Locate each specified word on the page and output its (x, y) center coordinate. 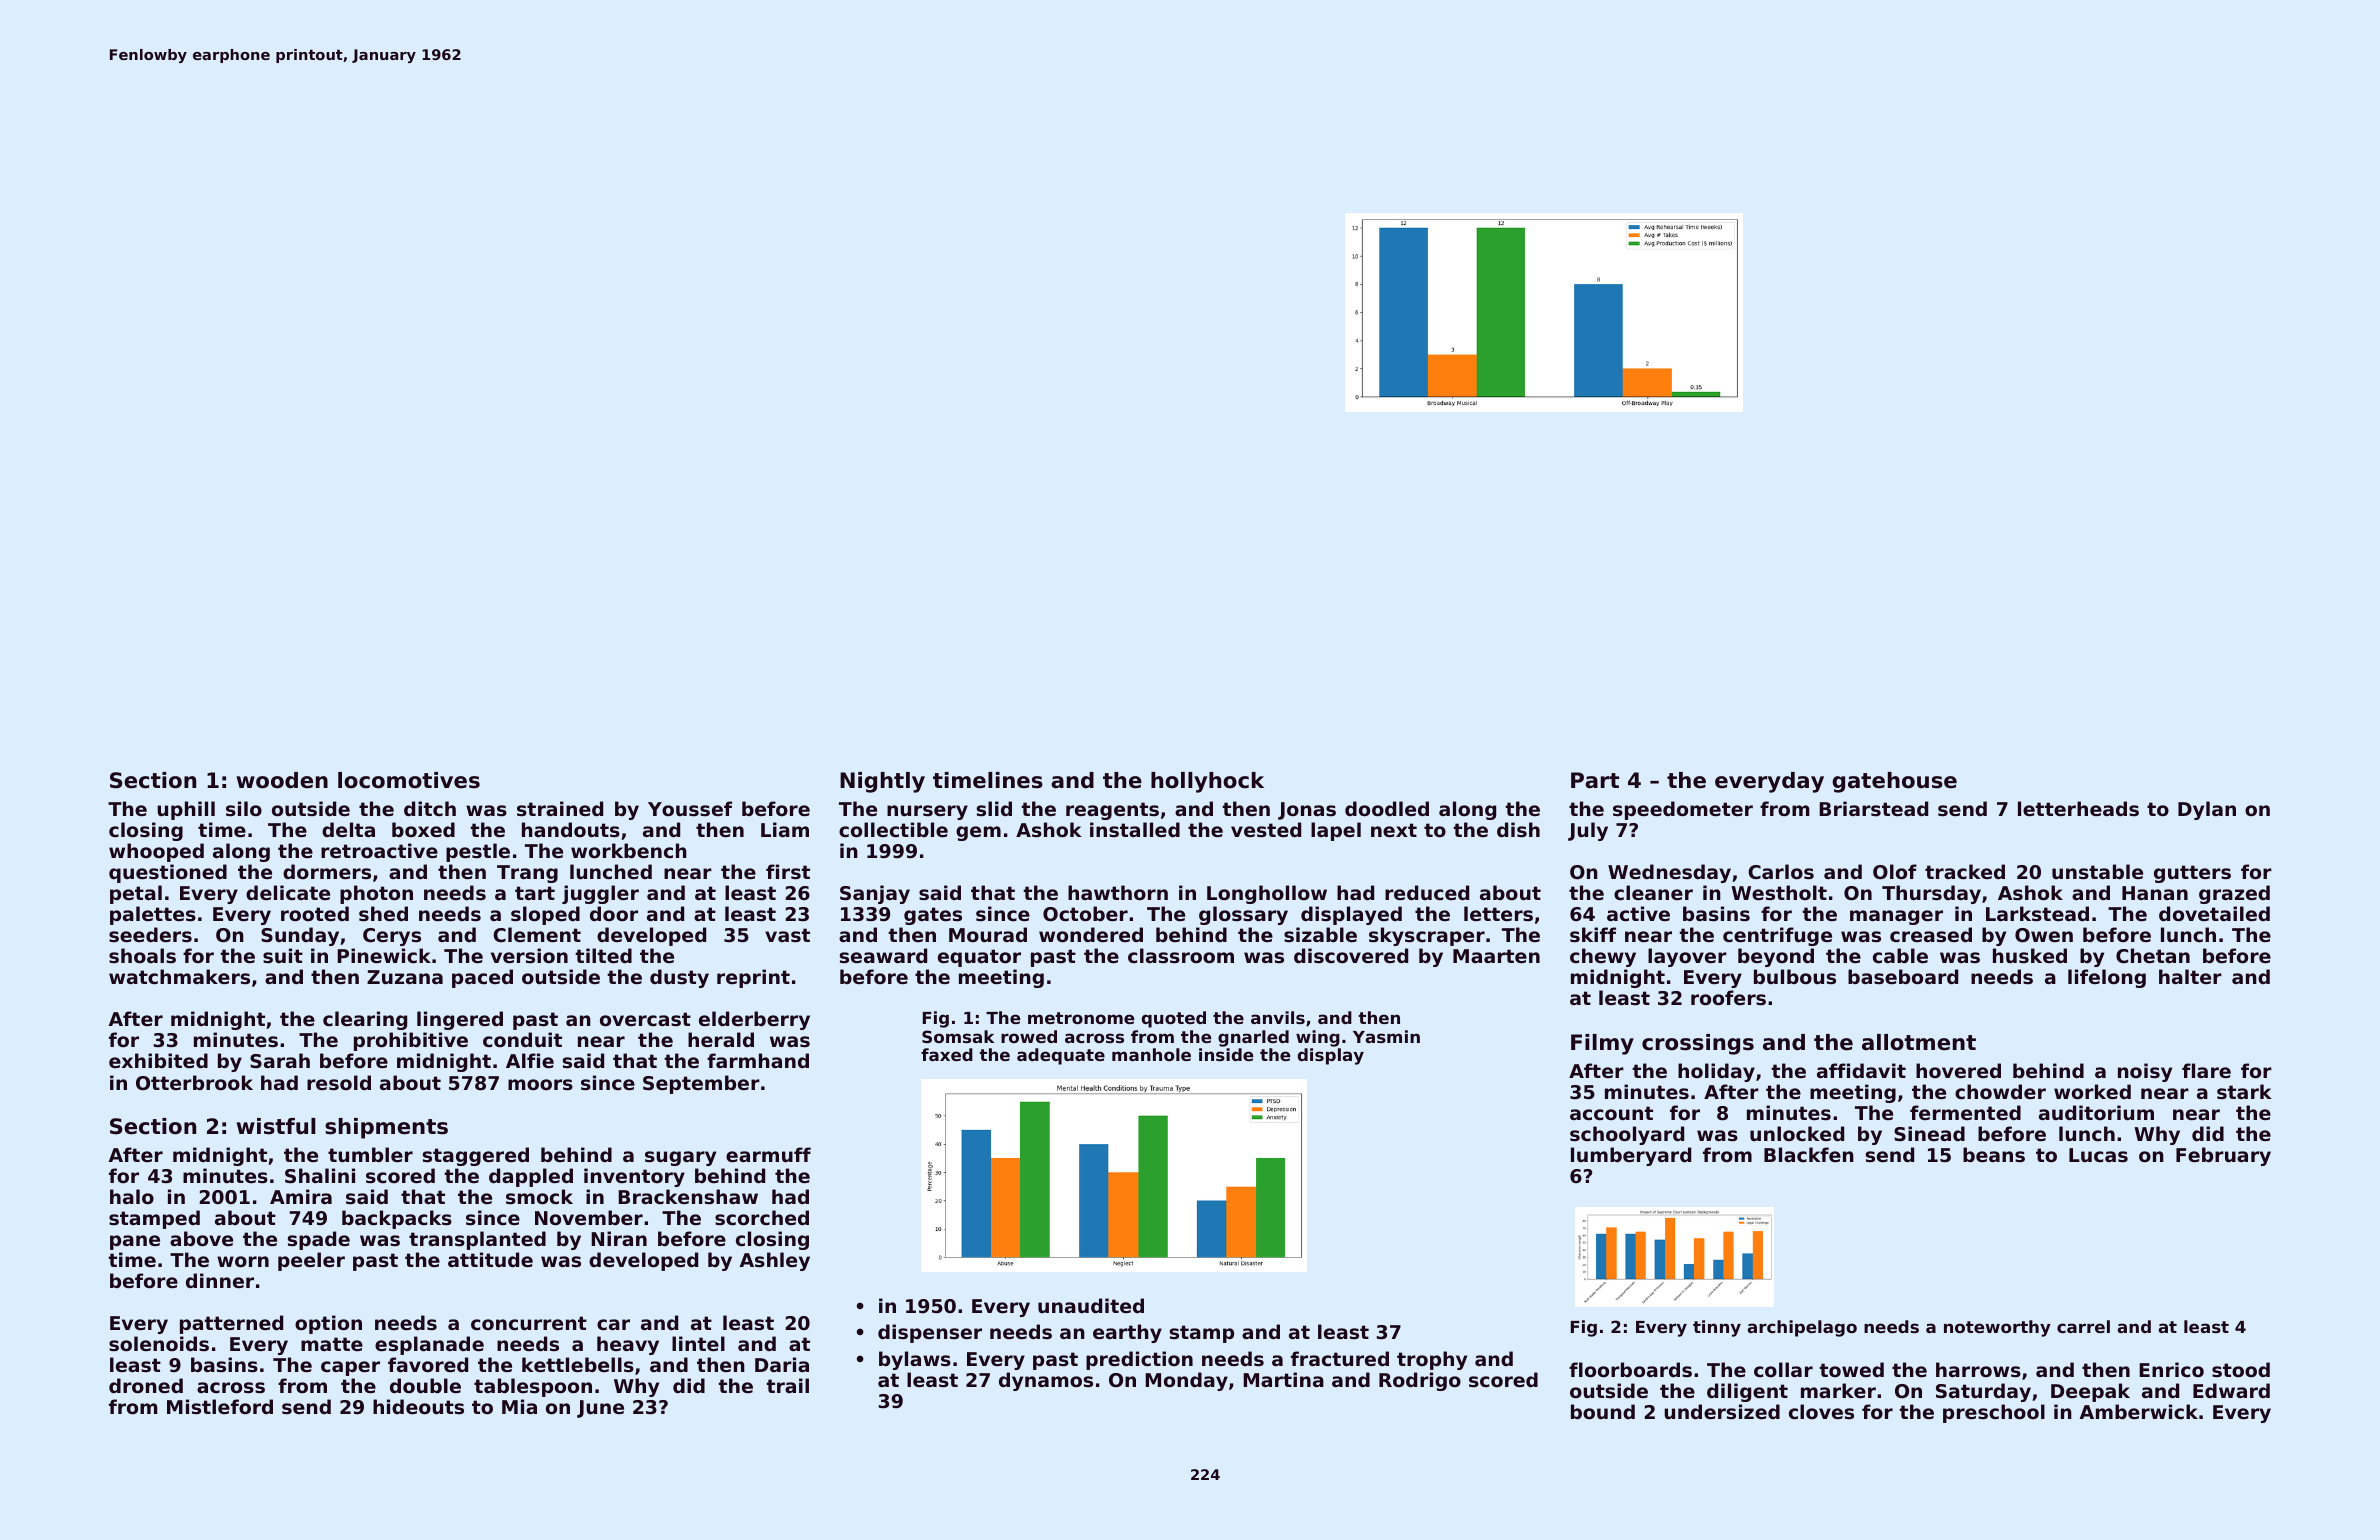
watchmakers (179, 977)
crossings (1698, 1044)
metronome (1081, 1018)
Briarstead (1873, 809)
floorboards (1630, 1370)
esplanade (429, 1345)
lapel (1336, 831)
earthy (1127, 1333)
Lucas (2098, 1155)
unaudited (1091, 1305)
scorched (762, 1218)
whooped (156, 852)
